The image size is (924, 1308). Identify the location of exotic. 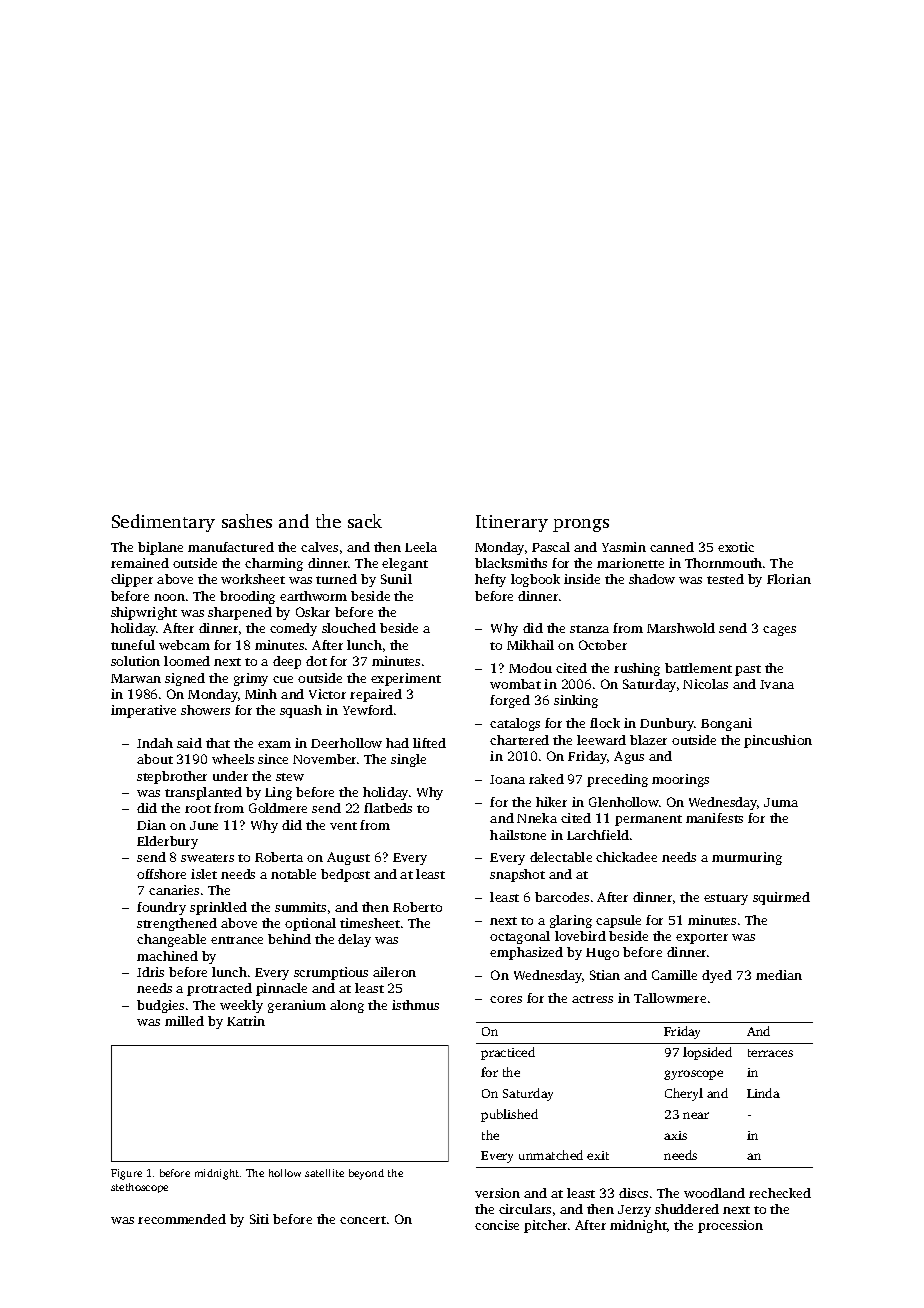
(736, 547).
